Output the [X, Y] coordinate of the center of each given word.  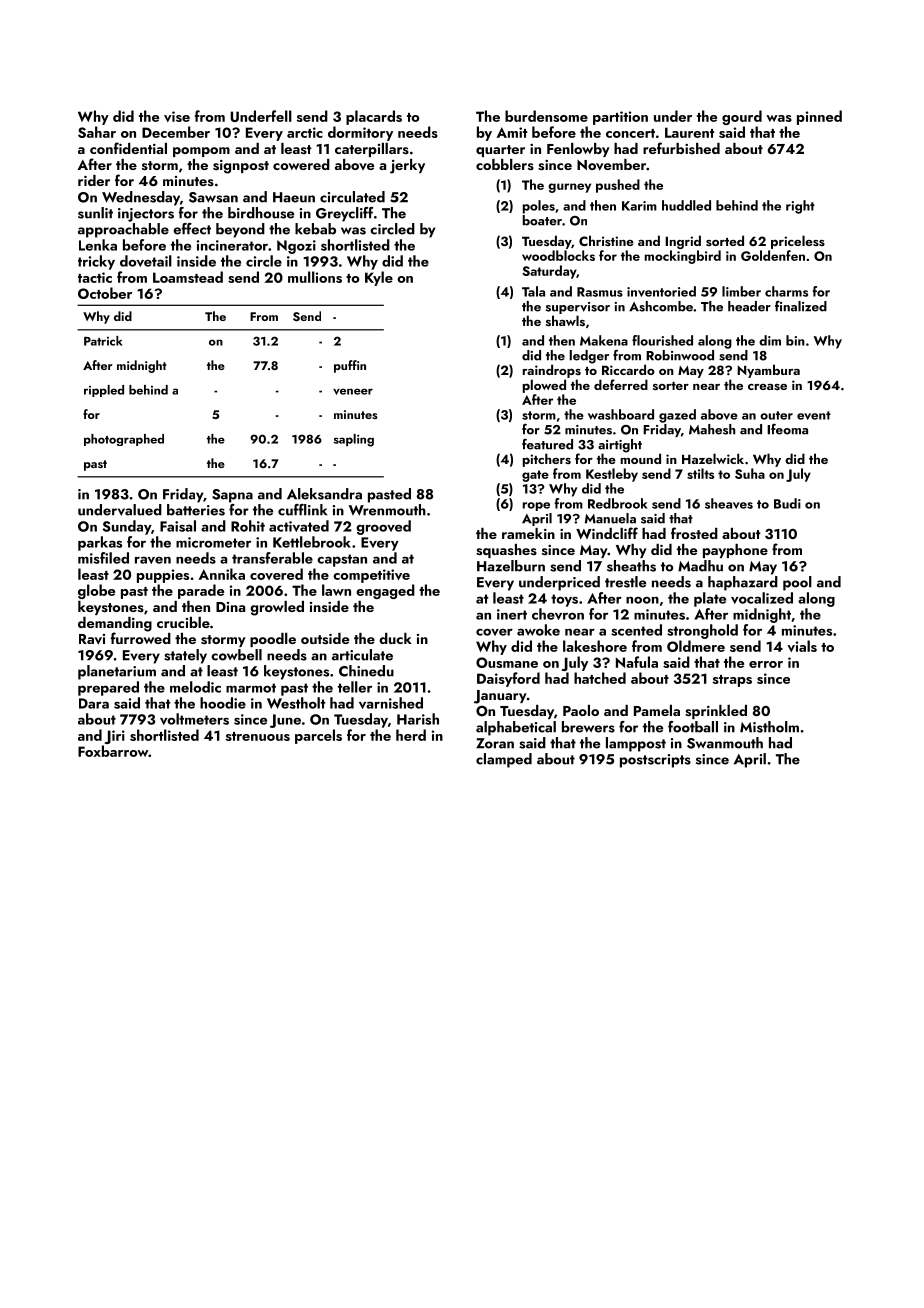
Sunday [126, 527]
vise [177, 116]
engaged [385, 591]
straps [732, 681]
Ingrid [683, 242]
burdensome [546, 116]
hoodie [223, 703]
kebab [315, 229]
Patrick [103, 341]
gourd [742, 117]
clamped [504, 760]
